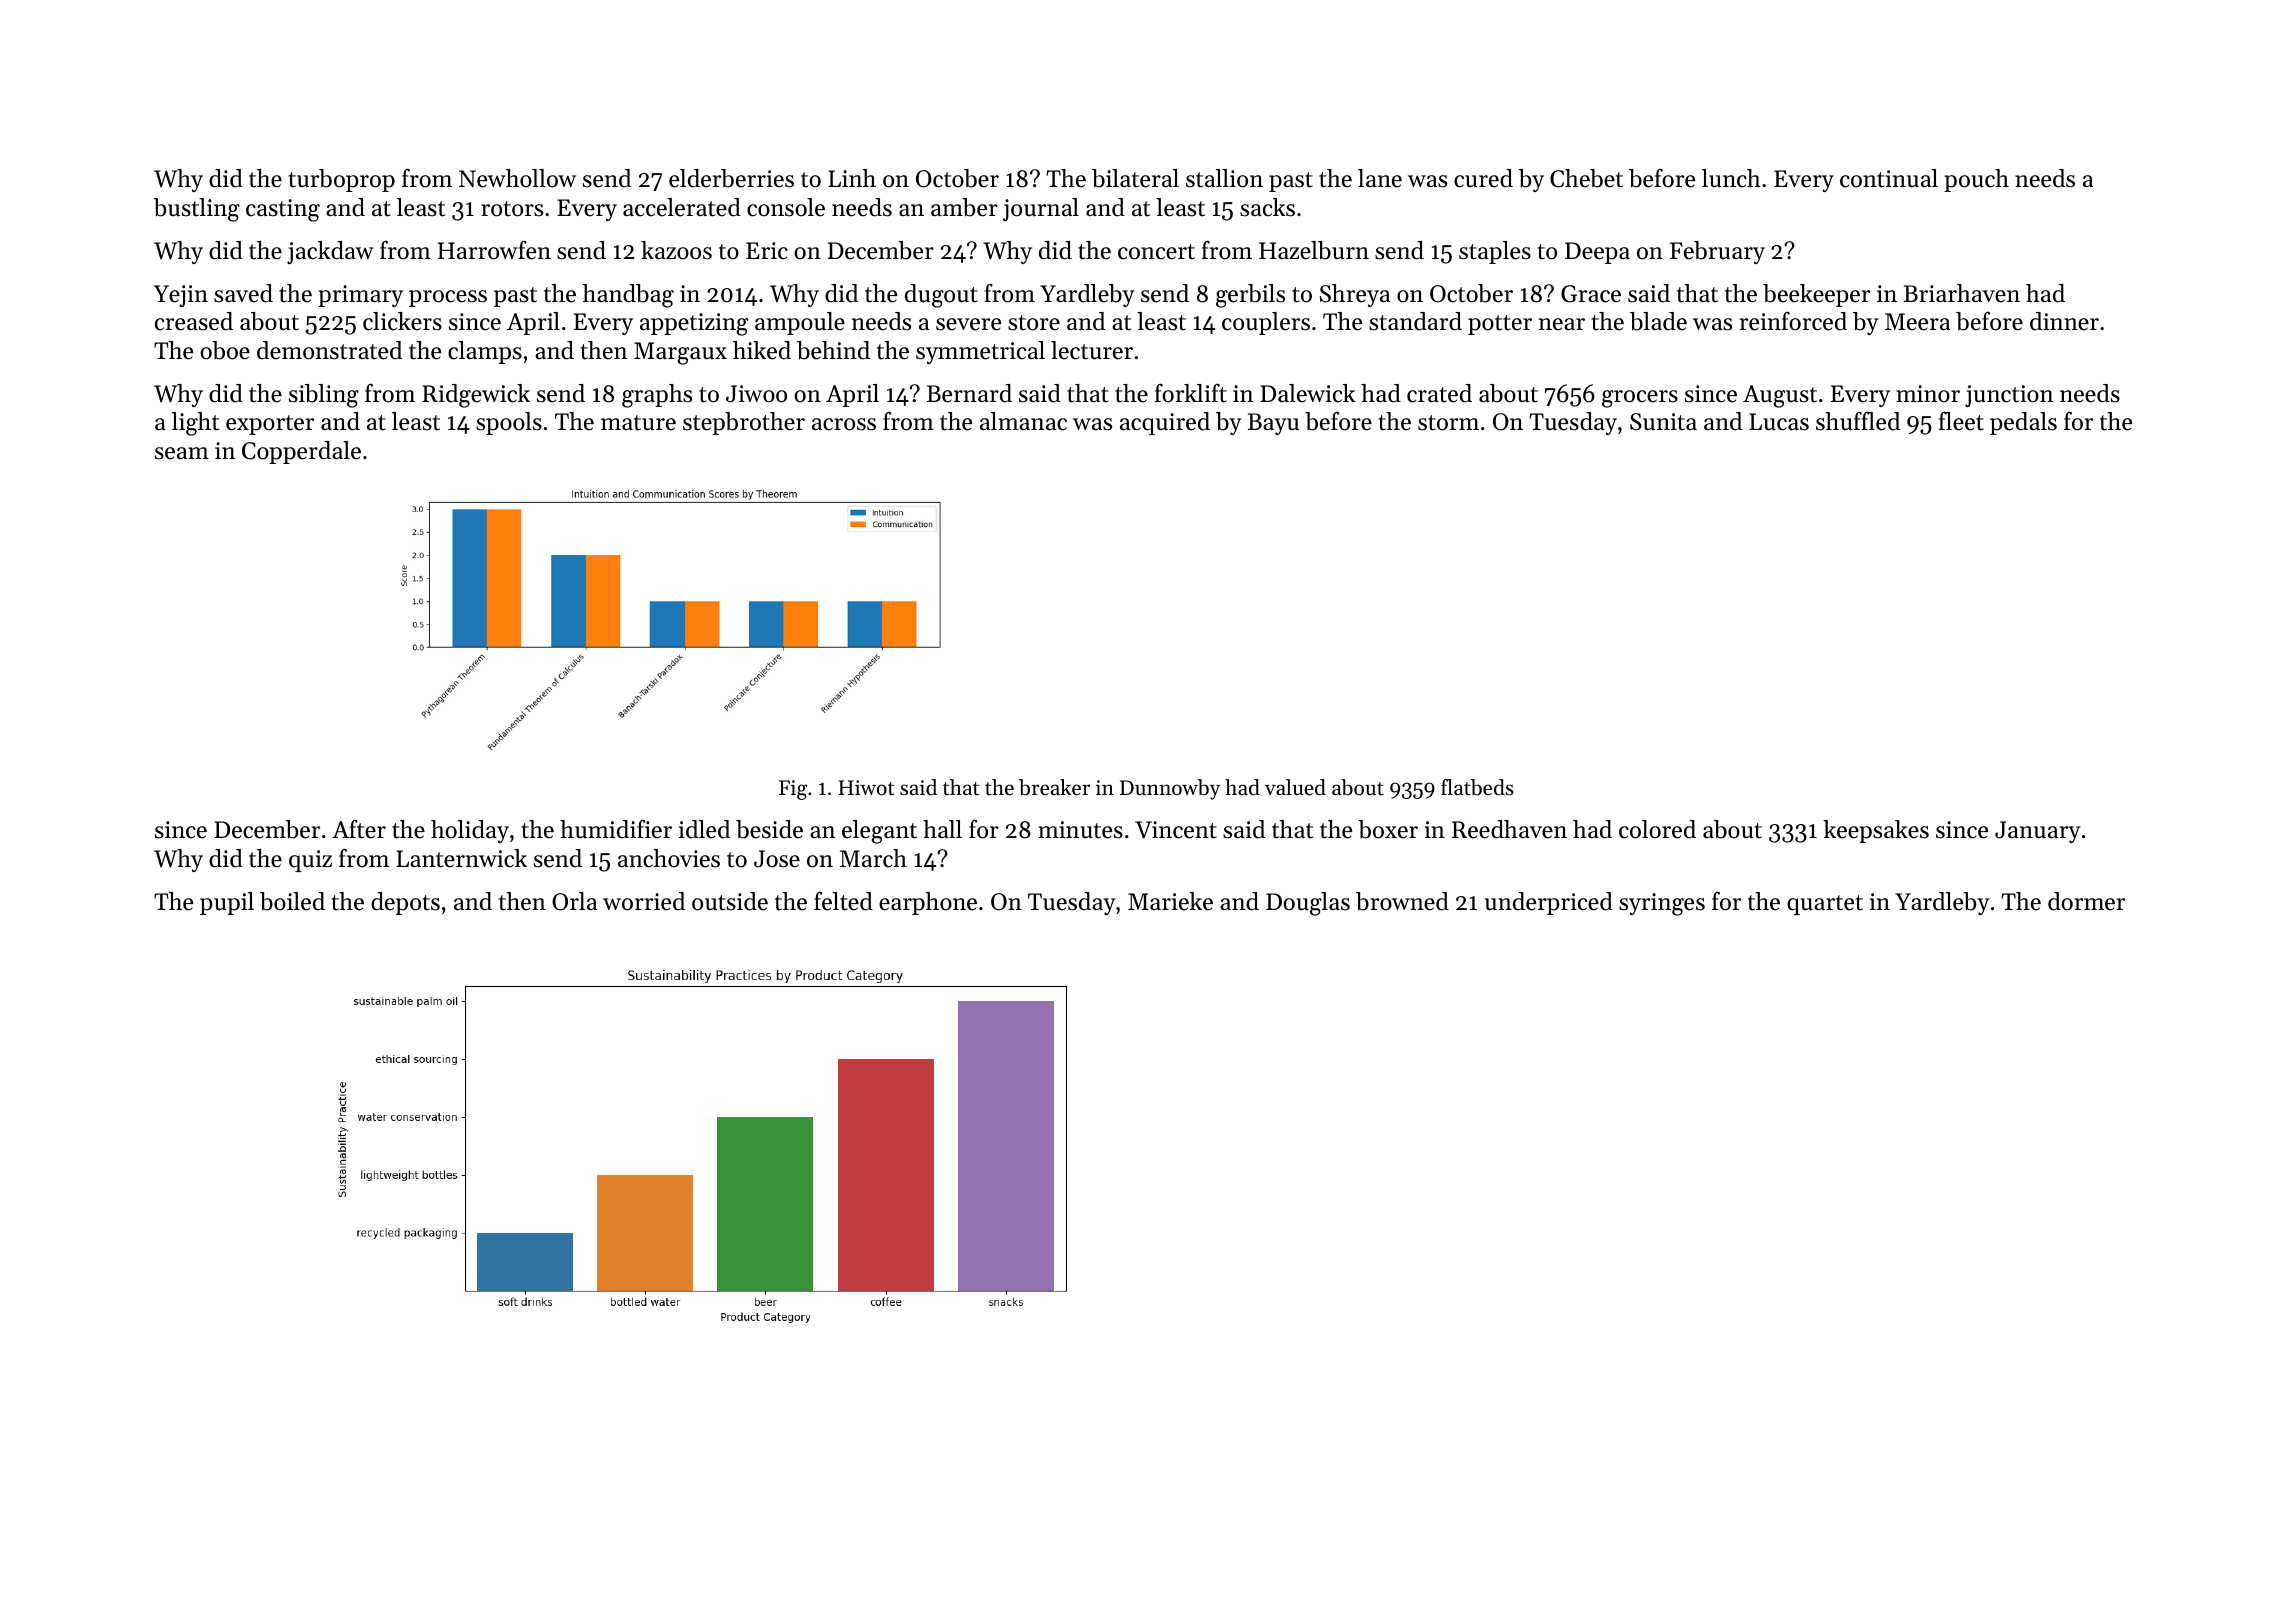 The height and width of the page is (1620, 2292). I want to click on turboprop, so click(341, 180).
